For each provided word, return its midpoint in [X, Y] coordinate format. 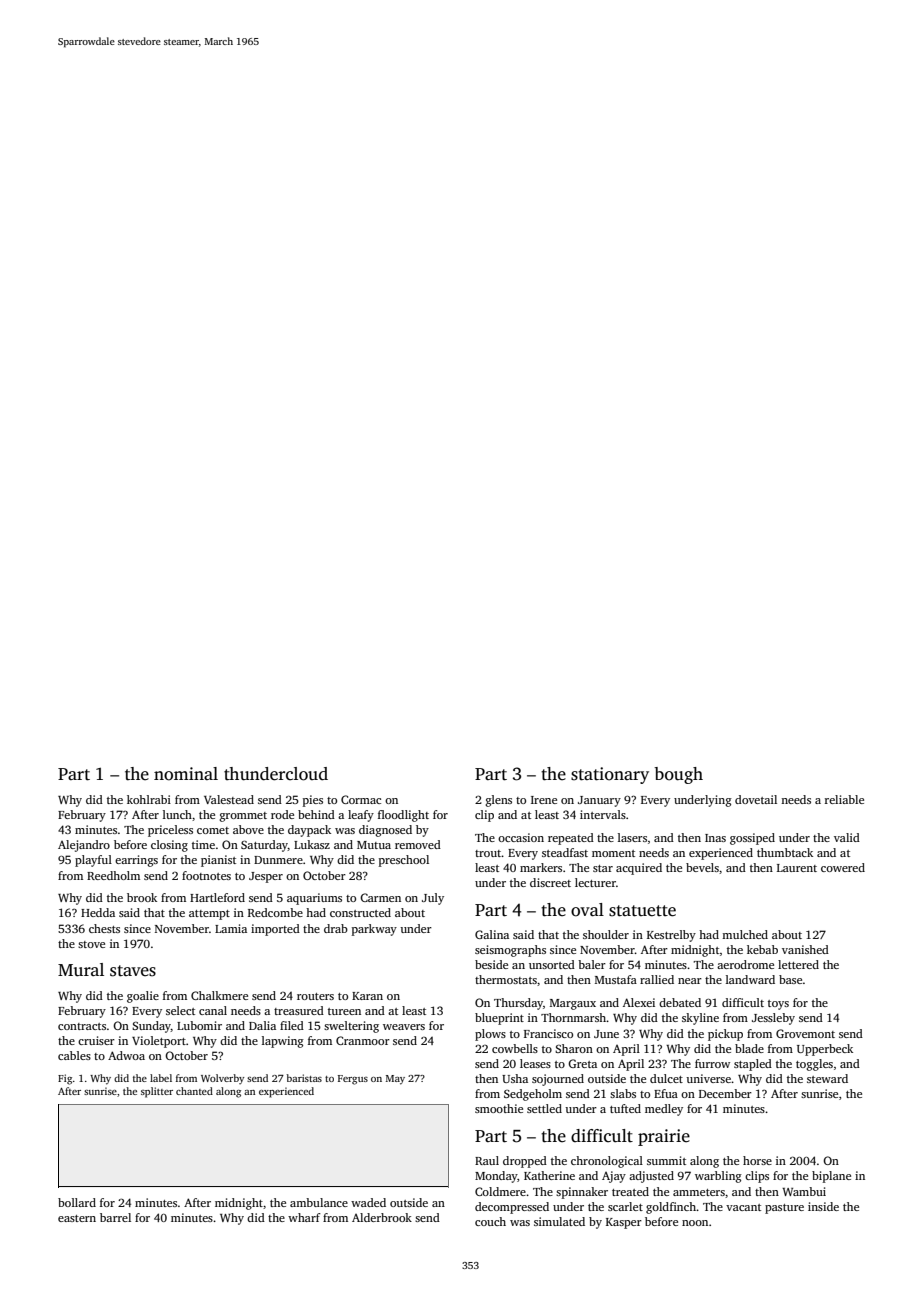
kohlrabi [149, 799]
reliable [844, 799]
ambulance [319, 1202]
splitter [157, 1092]
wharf [304, 1217]
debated [680, 1002]
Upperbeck [825, 1050]
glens [499, 801]
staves [133, 971]
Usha [515, 1078]
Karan [367, 996]
